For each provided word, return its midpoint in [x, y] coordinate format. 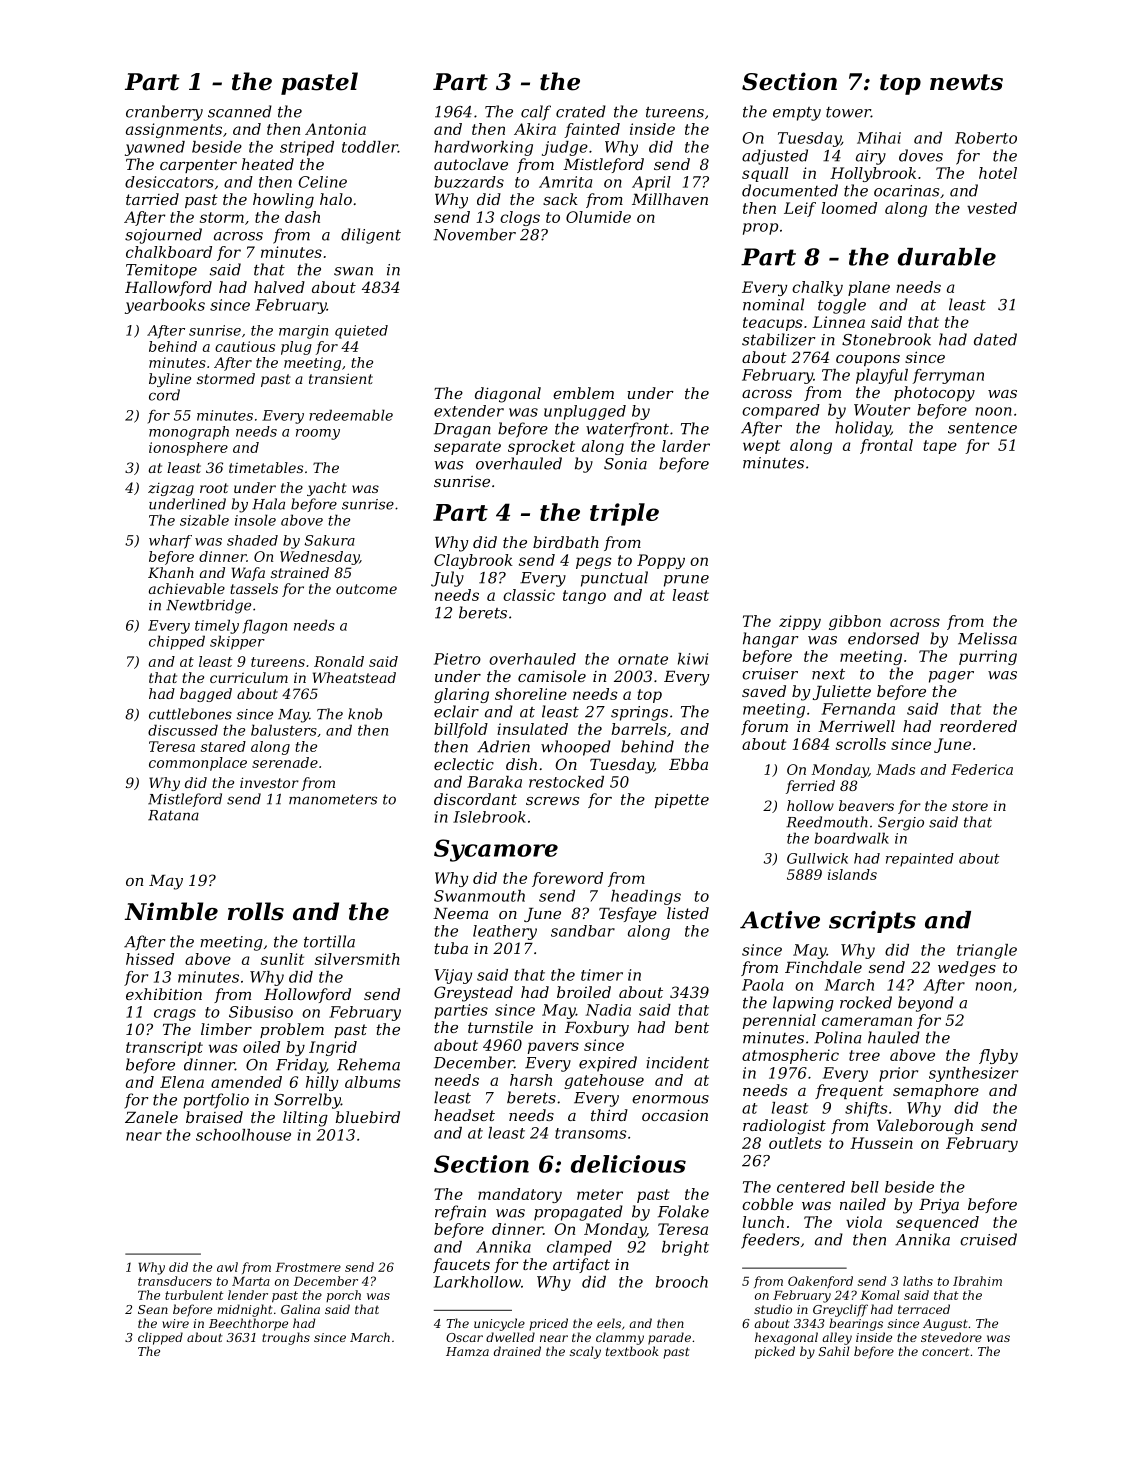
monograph [189, 433]
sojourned [163, 236]
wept [761, 447]
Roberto [986, 138]
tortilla [329, 941]
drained [517, 1351]
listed [688, 913]
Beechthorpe [248, 1324]
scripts [872, 922]
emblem [583, 393]
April [651, 183]
